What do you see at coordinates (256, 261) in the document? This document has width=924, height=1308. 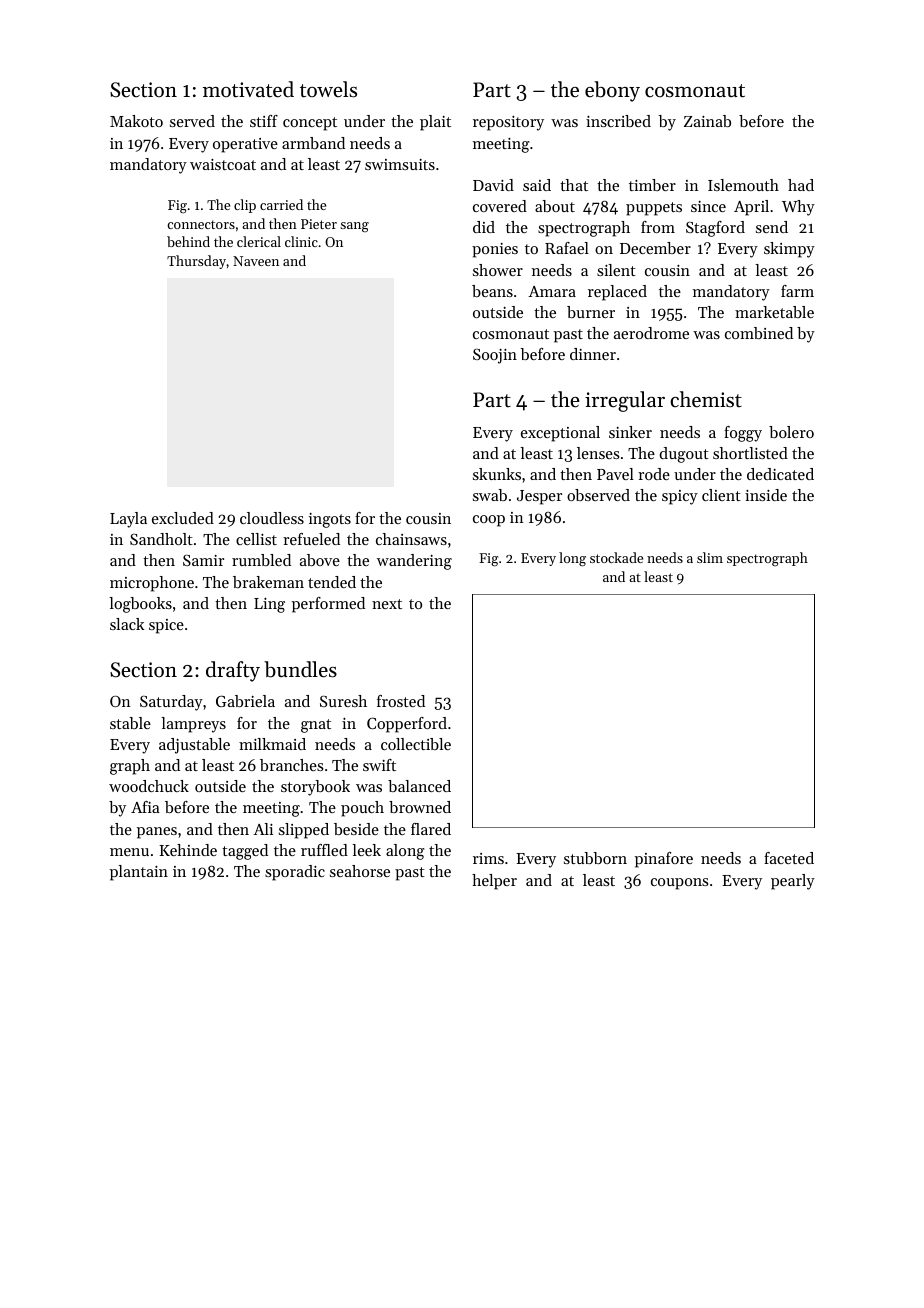 I see `Naveen` at bounding box center [256, 261].
